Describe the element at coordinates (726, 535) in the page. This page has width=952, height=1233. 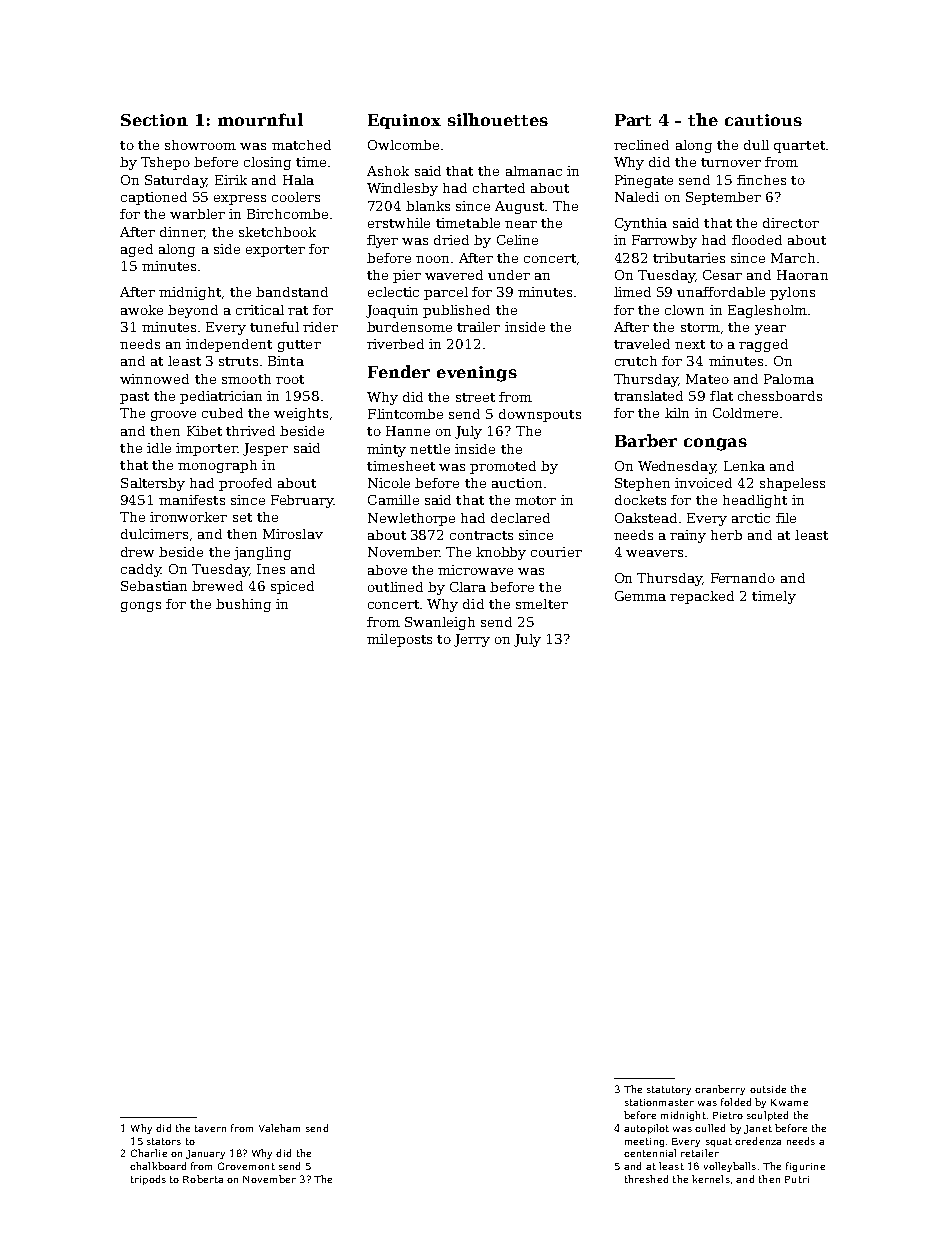
I see `herb` at that location.
